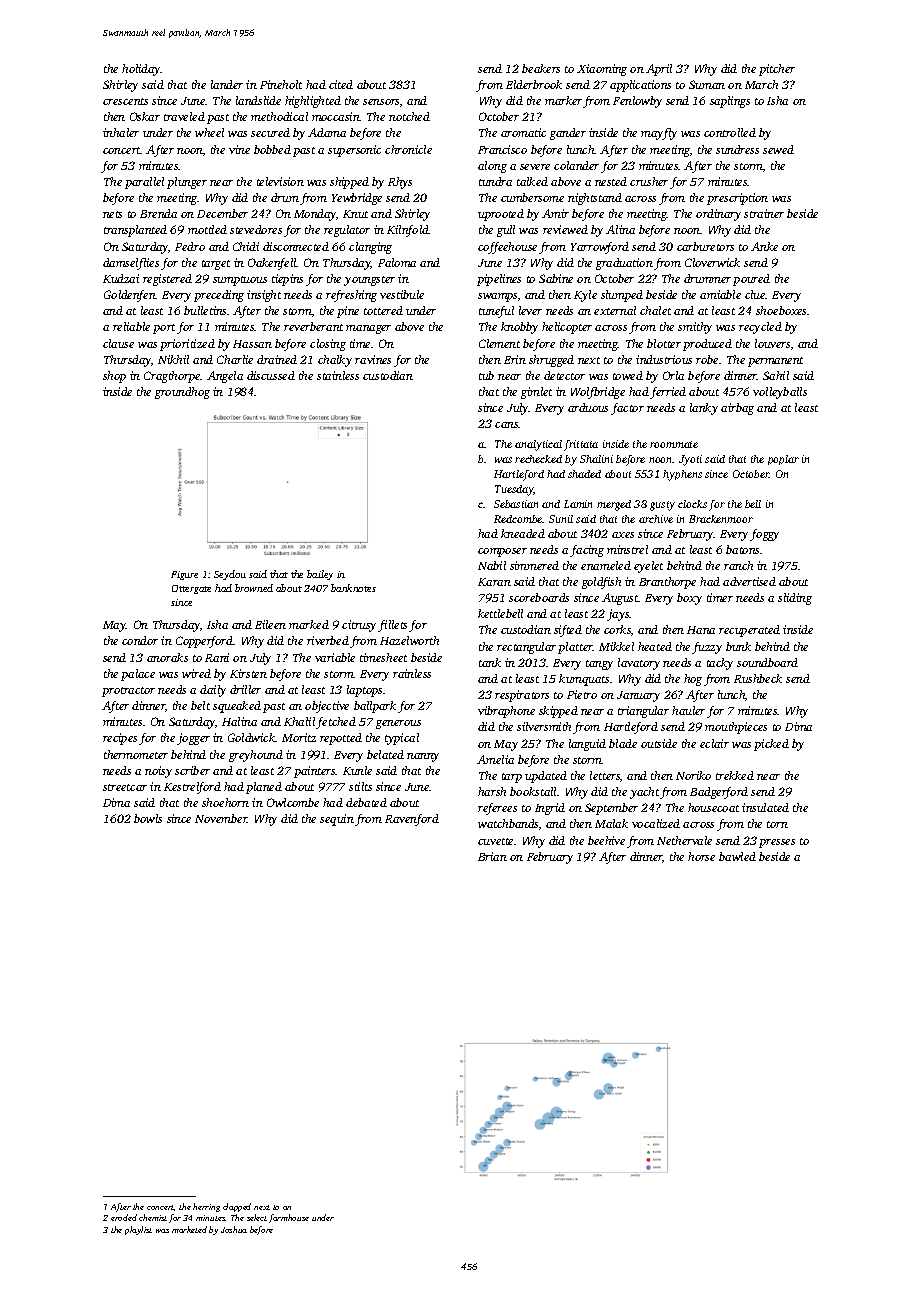 The width and height of the screenshot is (924, 1308). What do you see at coordinates (624, 264) in the screenshot?
I see `graduation` at bounding box center [624, 264].
